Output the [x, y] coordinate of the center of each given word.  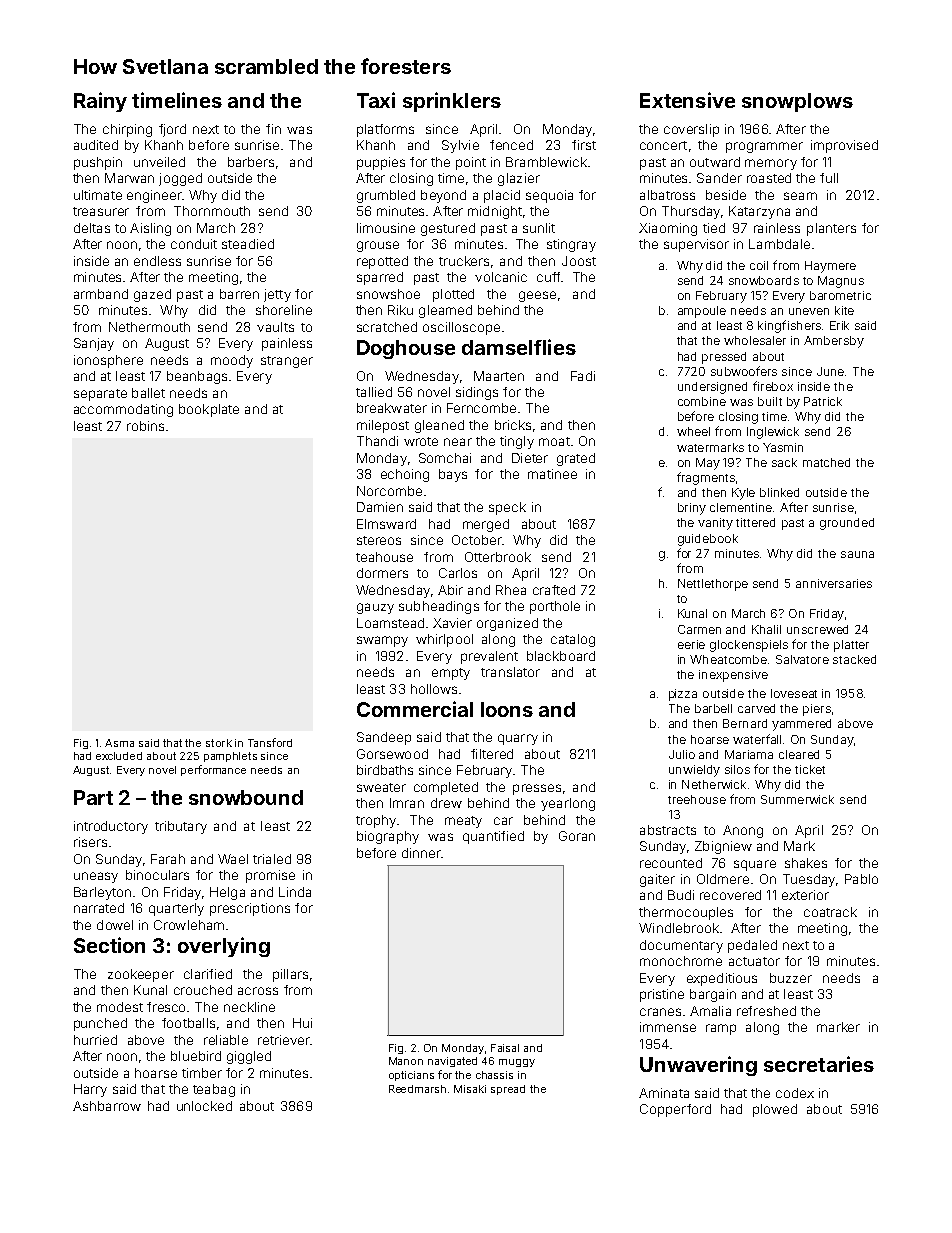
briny [692, 509]
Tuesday [809, 880]
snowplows [797, 102]
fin [273, 129]
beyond [443, 196]
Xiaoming [668, 229]
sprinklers [452, 102]
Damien [380, 507]
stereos [379, 540]
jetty [277, 295]
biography [388, 837]
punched [100, 1024]
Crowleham [189, 925]
